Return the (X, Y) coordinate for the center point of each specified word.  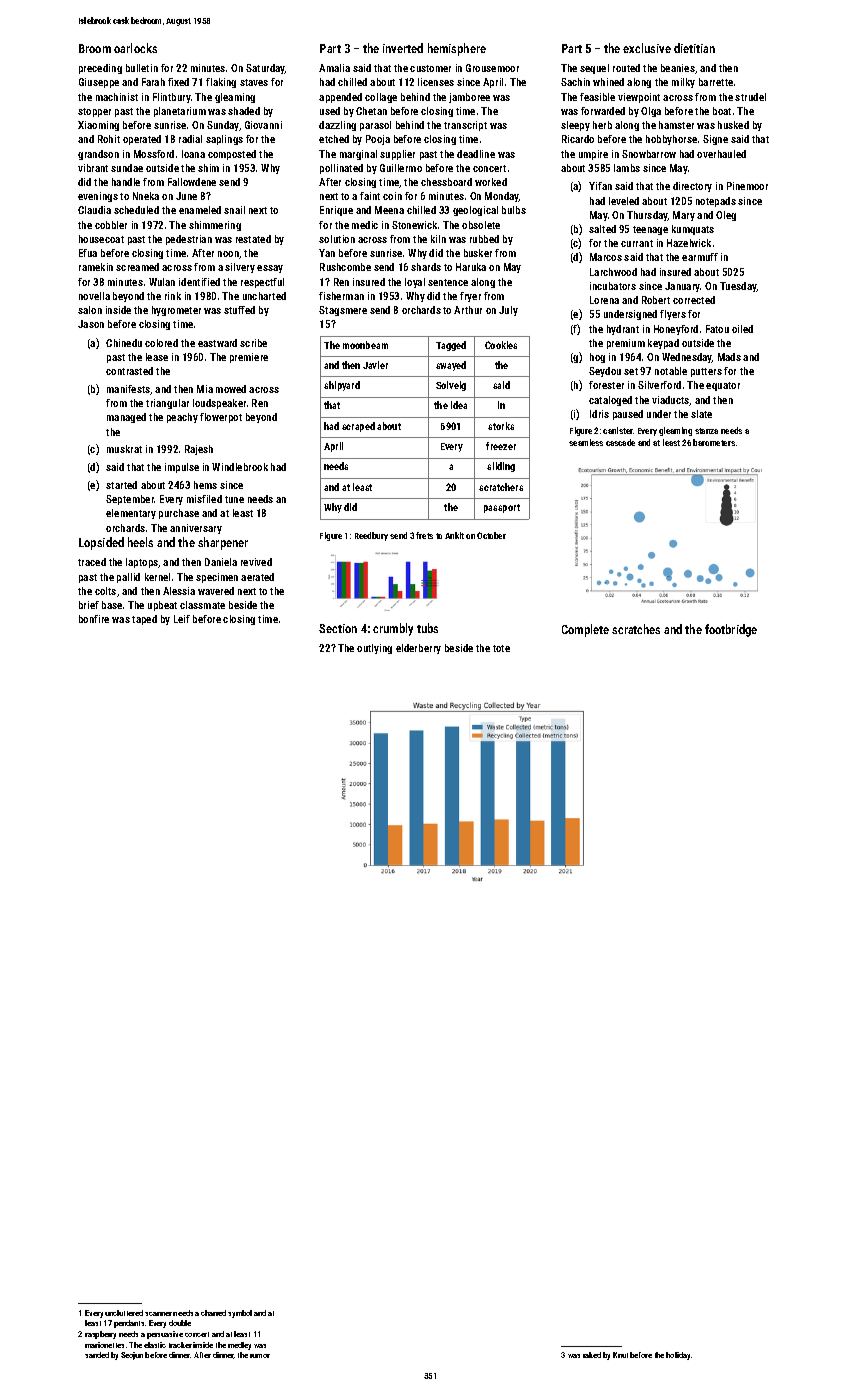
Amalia (334, 68)
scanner (158, 1314)
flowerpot (221, 418)
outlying (374, 649)
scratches (636, 629)
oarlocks (135, 48)
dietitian (694, 48)
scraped (358, 427)
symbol (240, 1314)
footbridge (731, 630)
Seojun (132, 1356)
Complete (585, 630)
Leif (182, 619)
